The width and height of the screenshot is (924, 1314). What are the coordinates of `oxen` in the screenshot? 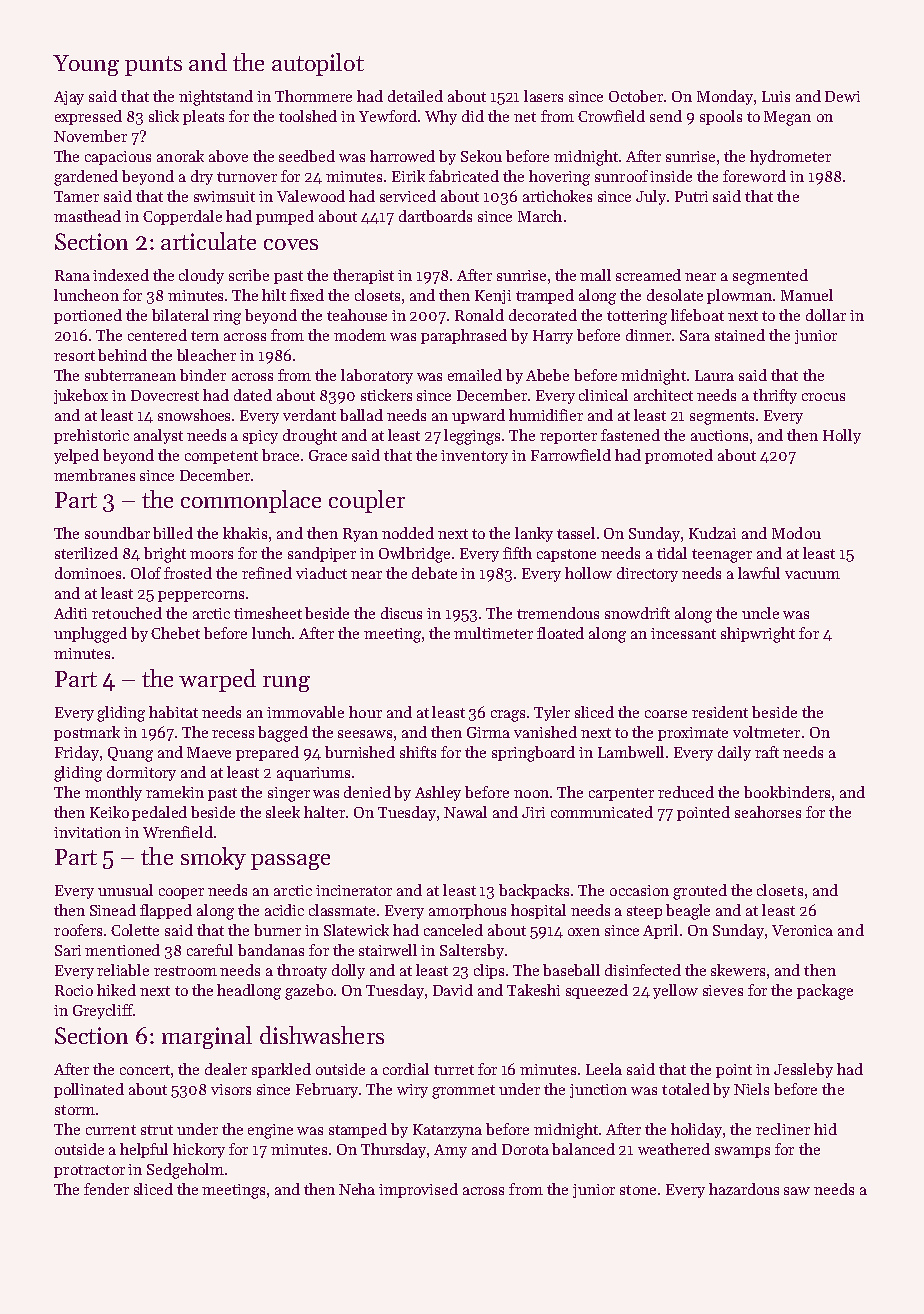 It's located at (584, 932).
